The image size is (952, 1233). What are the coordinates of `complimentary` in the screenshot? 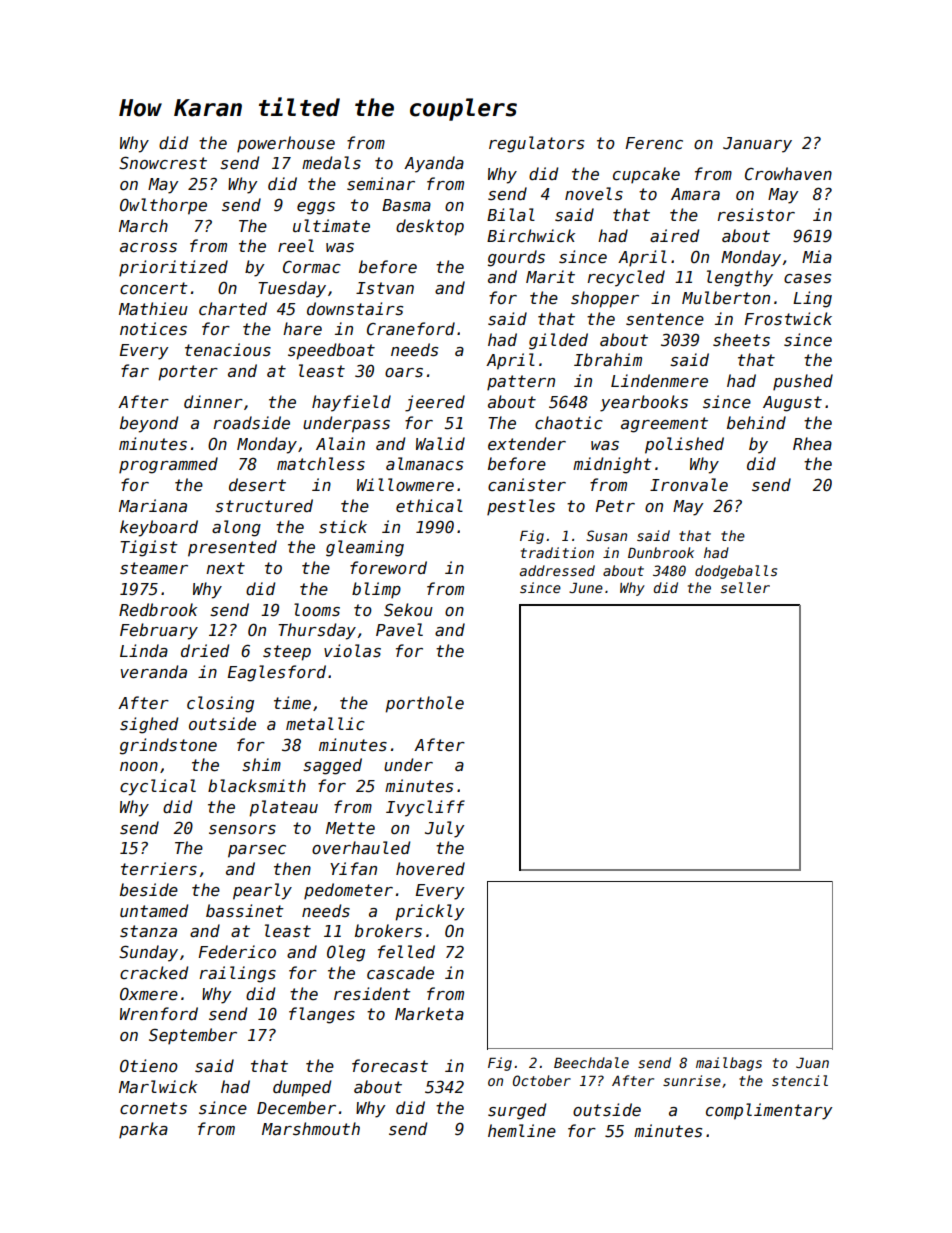 It's located at (769, 1111).
